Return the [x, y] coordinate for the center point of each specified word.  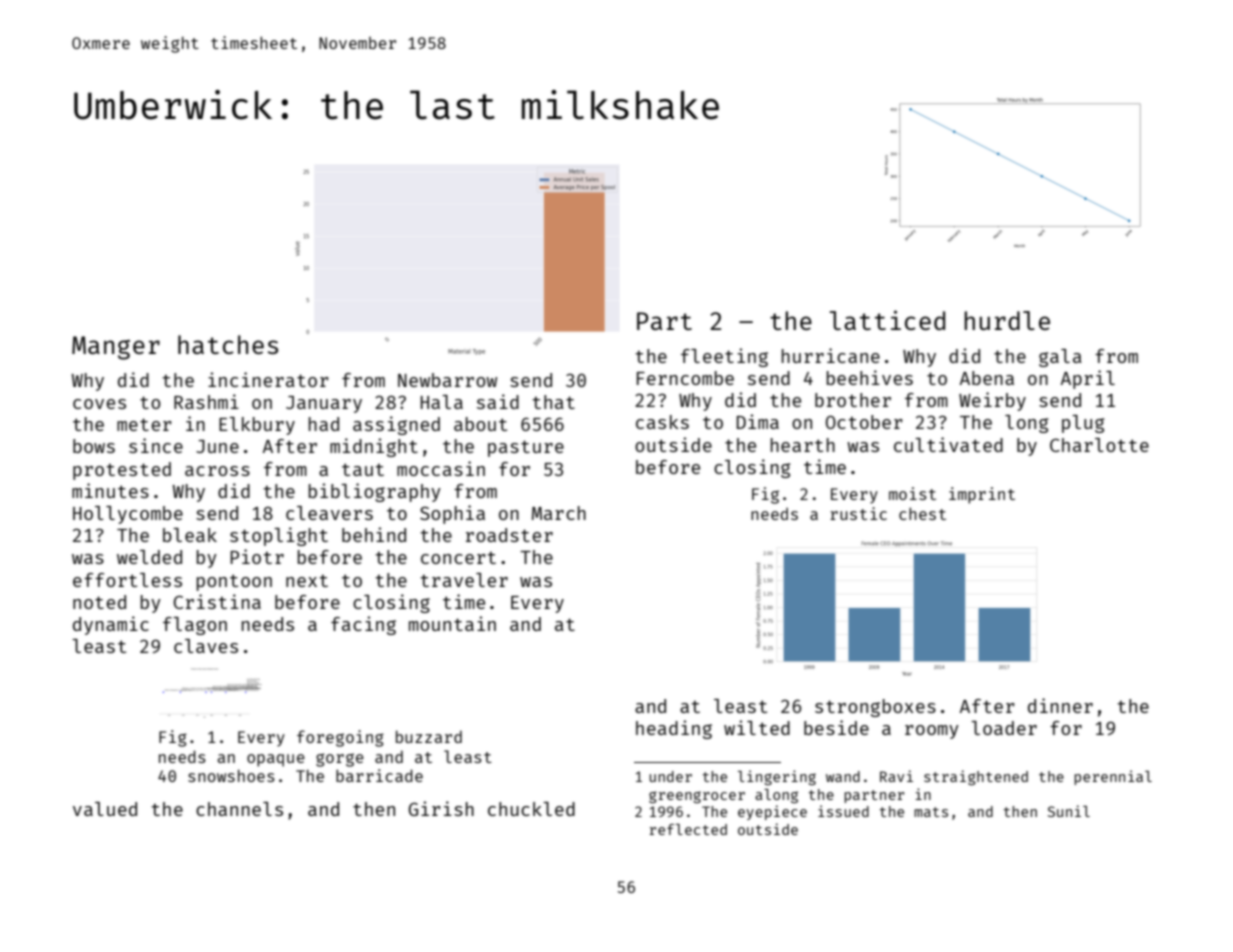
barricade [379, 775]
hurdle [1007, 320]
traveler [464, 580]
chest [922, 513]
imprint [982, 495]
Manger [116, 348]
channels [239, 809]
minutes [110, 490]
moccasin [441, 468]
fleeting [724, 357]
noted [99, 602]
